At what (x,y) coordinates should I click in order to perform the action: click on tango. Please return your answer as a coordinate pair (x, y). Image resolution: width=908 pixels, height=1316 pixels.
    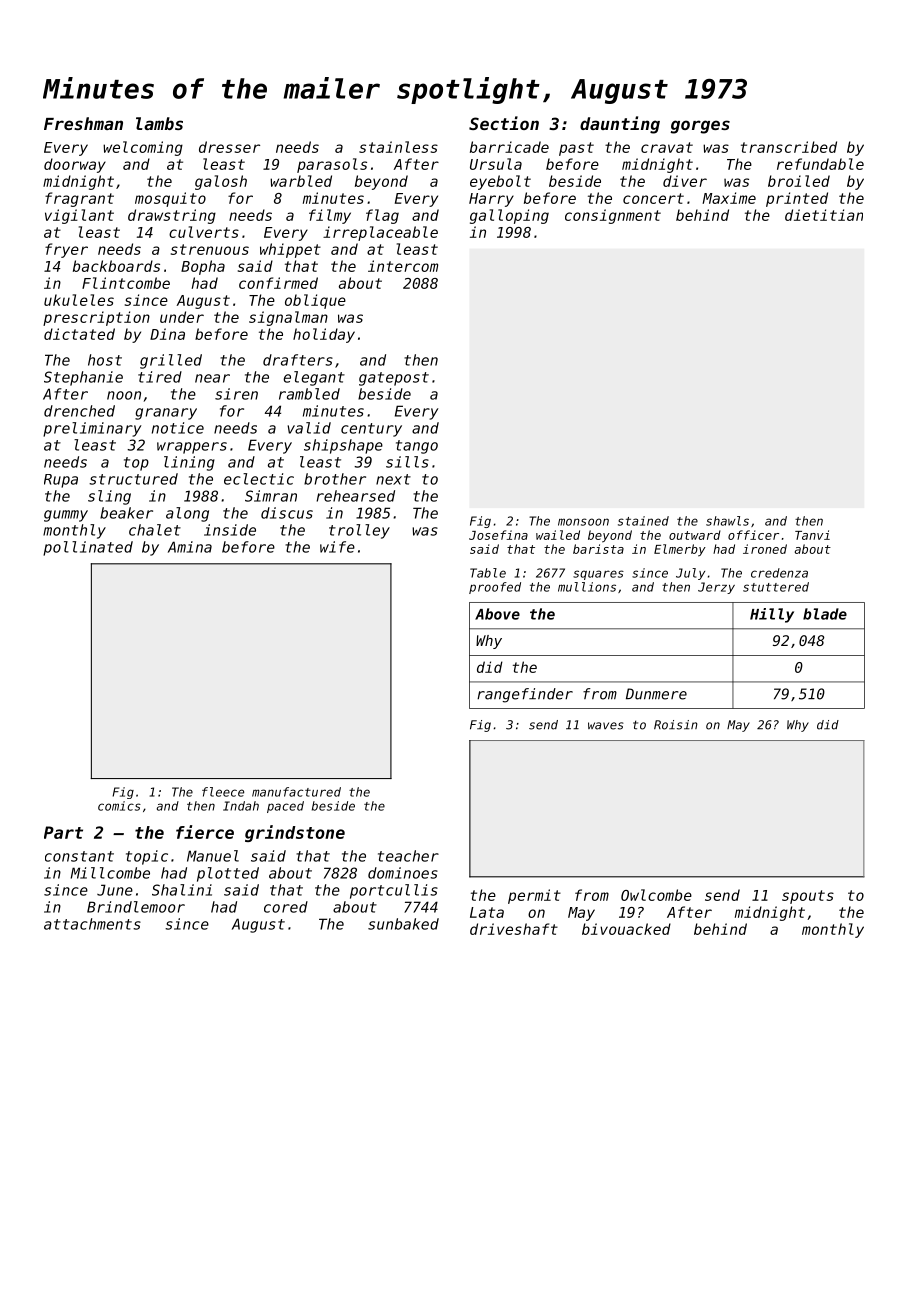
    Looking at the image, I should click on (417, 447).
